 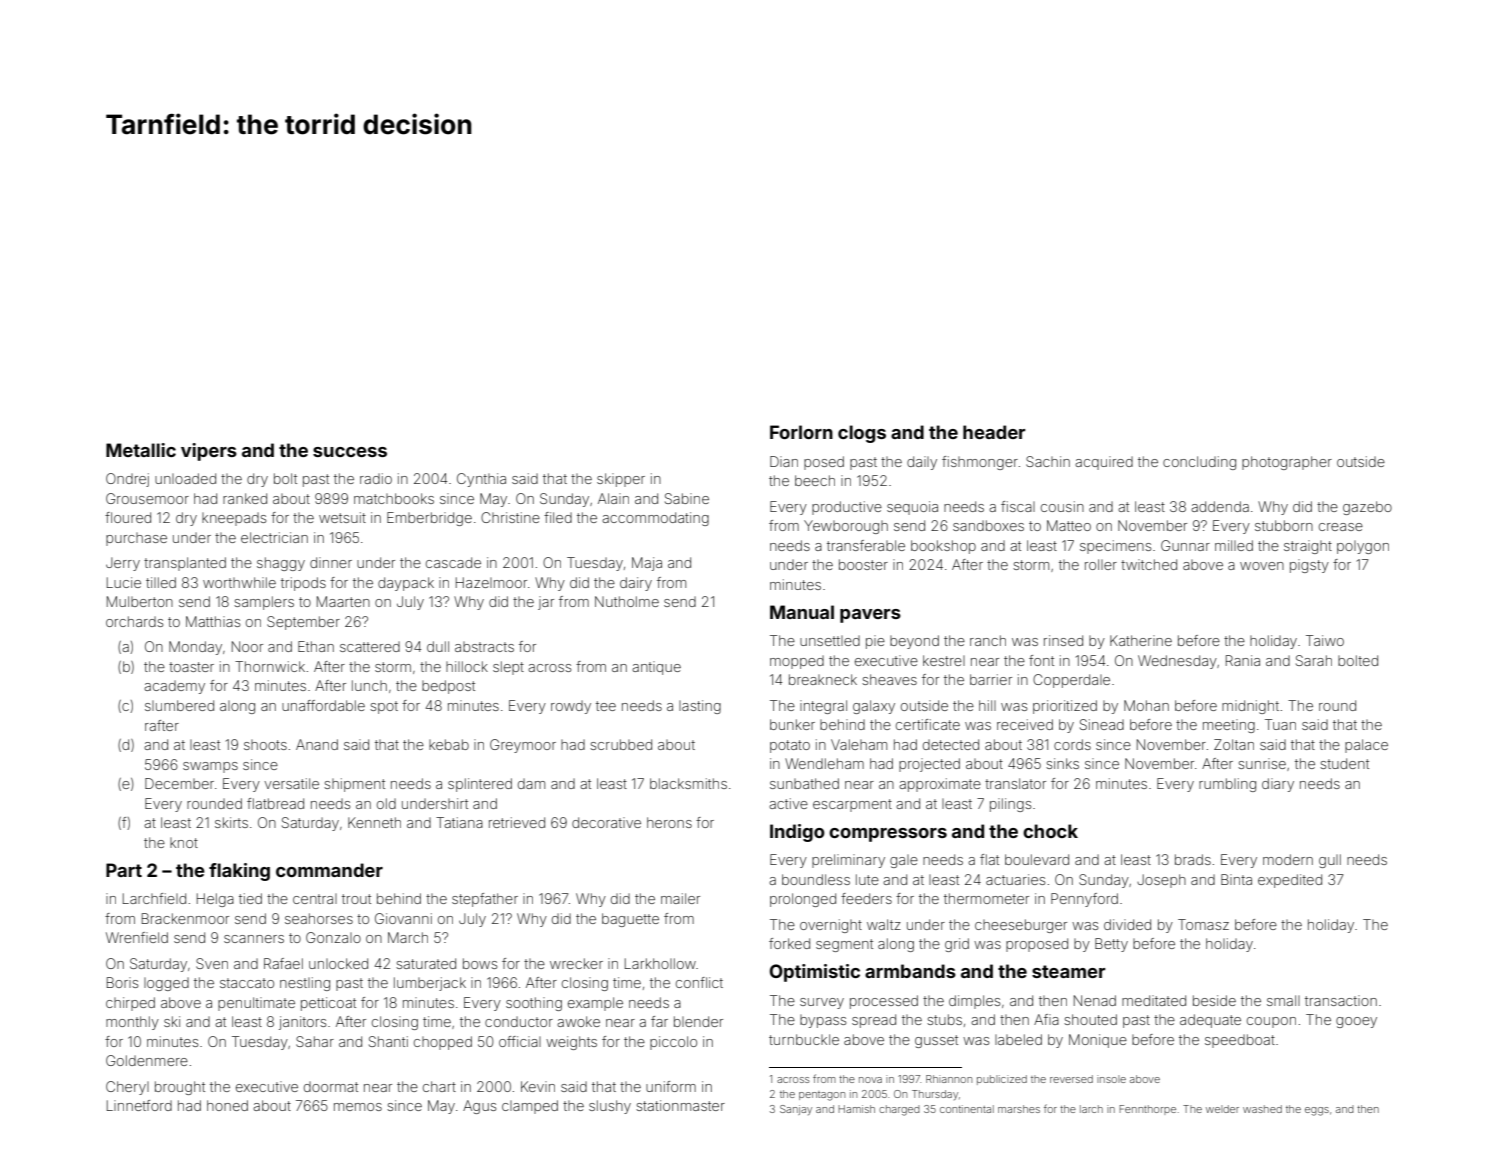 I want to click on tripods, so click(x=303, y=584).
